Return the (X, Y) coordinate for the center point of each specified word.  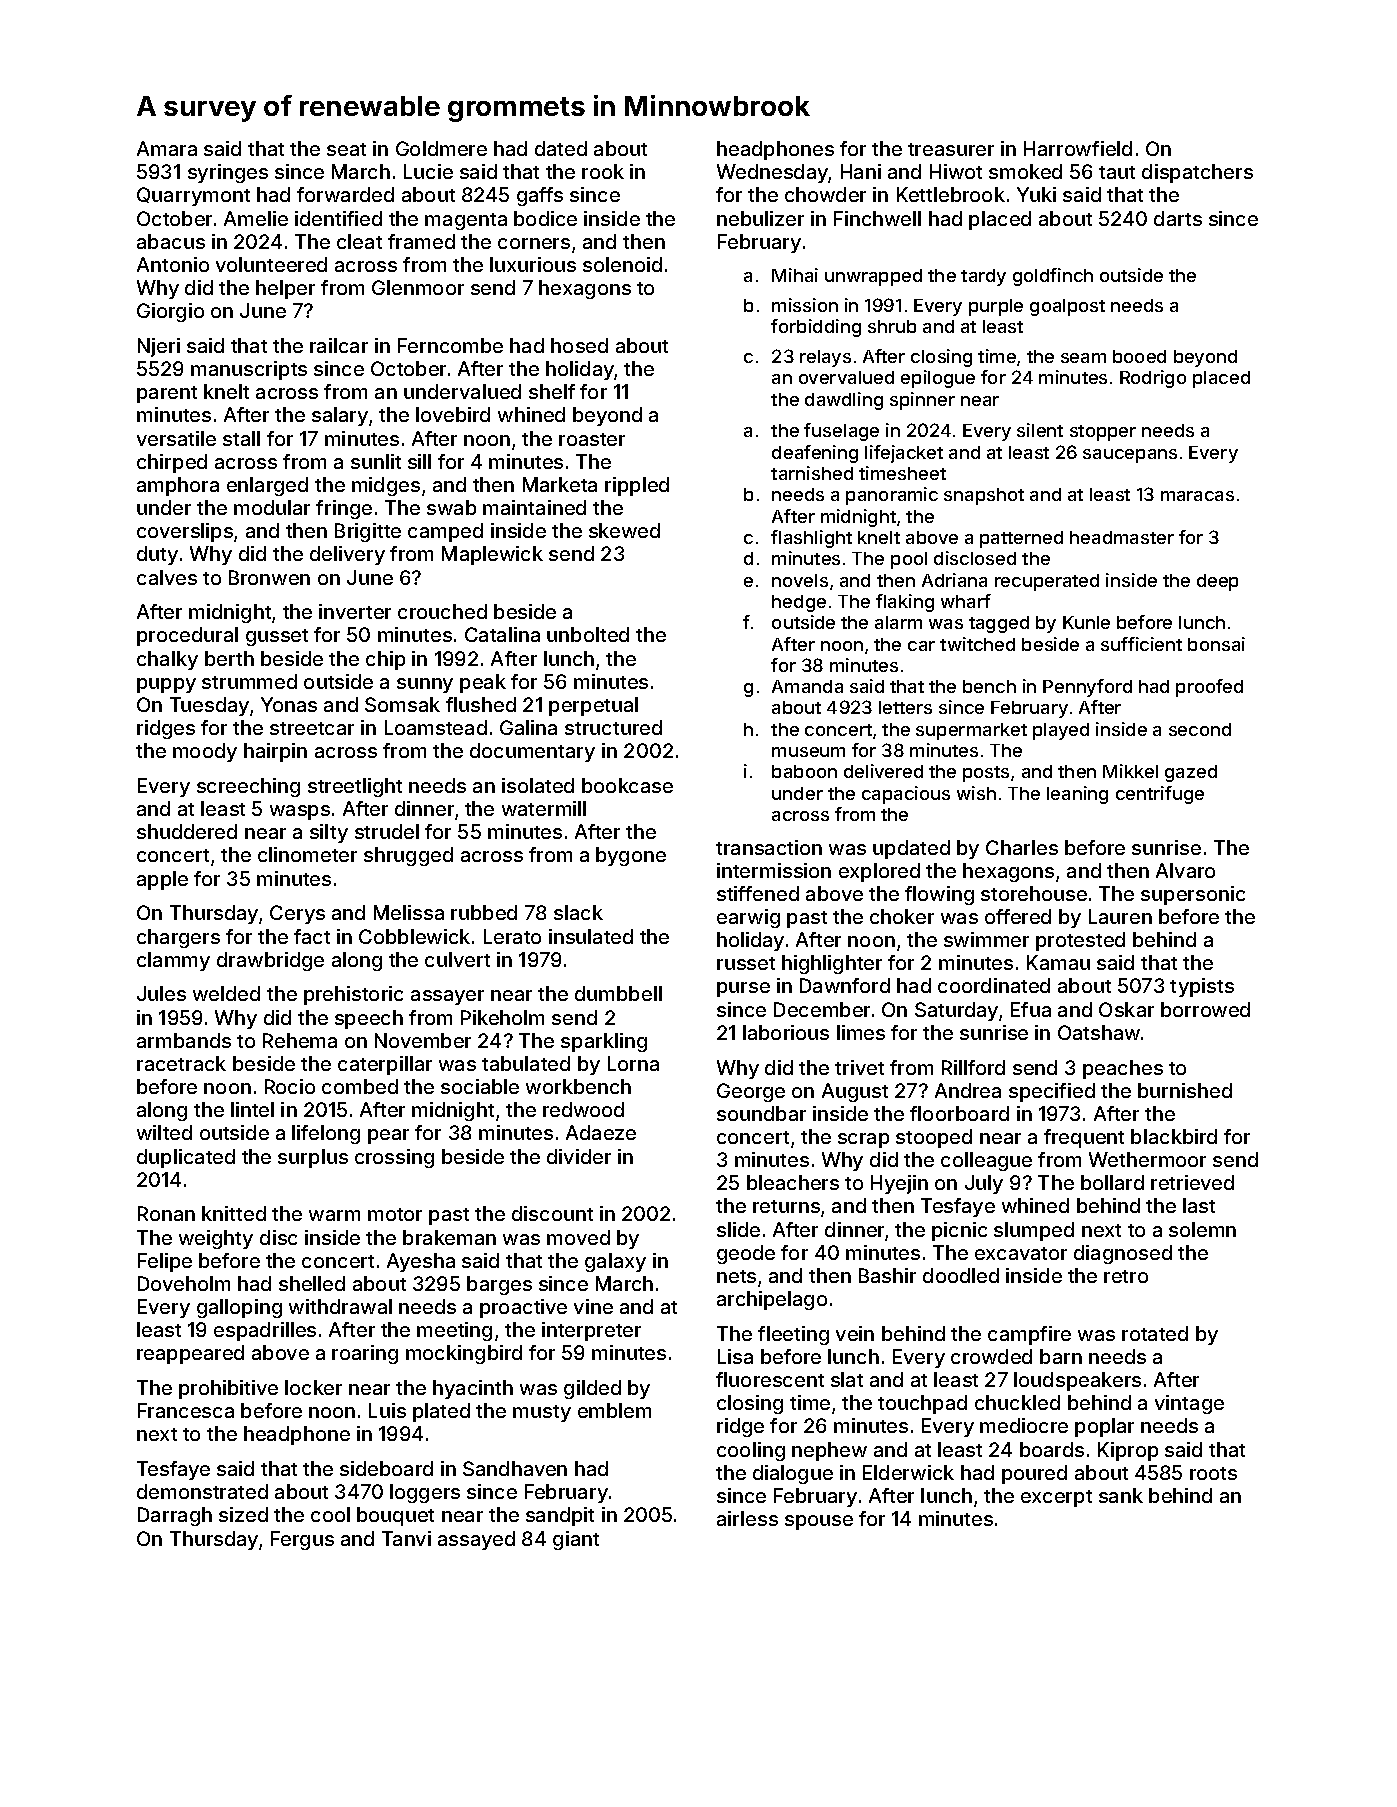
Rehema (300, 1040)
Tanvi (406, 1538)
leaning (1077, 795)
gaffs (540, 196)
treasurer (951, 149)
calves (167, 577)
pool (909, 560)
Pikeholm (502, 1017)
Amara (167, 148)
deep (1217, 582)
